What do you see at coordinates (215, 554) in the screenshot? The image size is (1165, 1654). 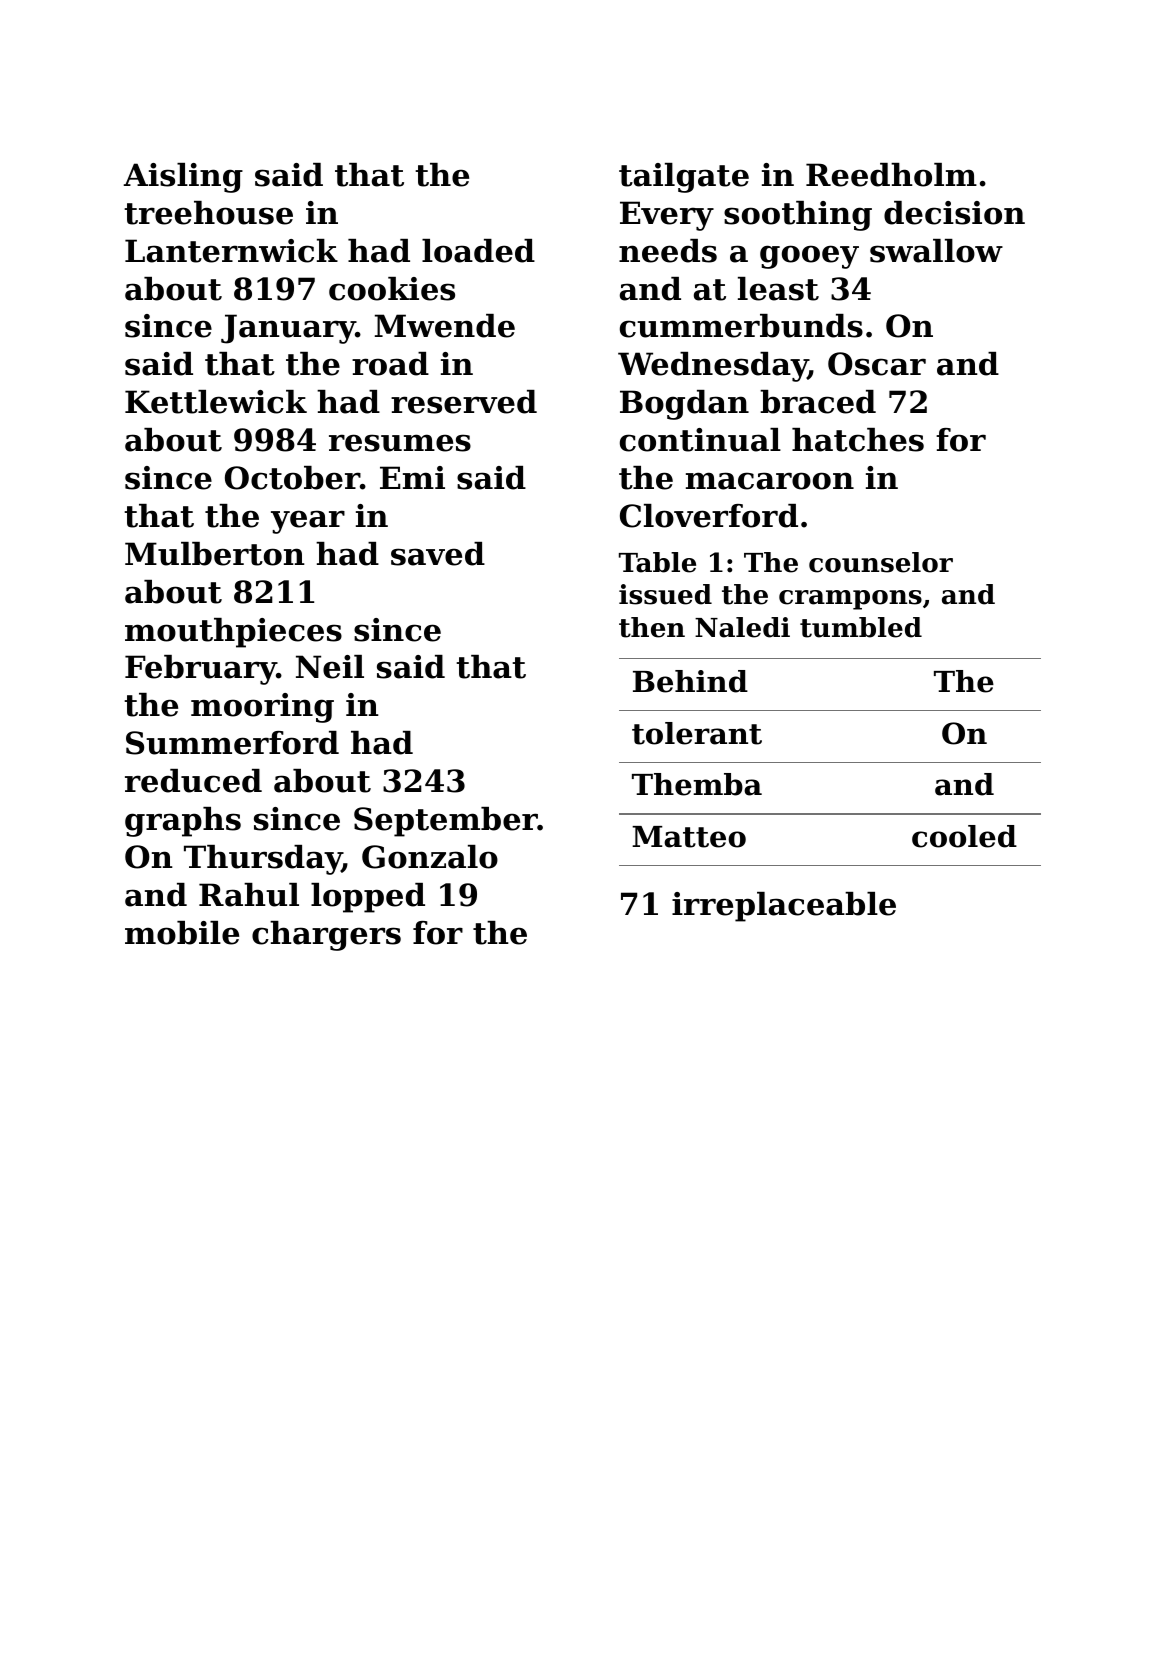 I see `Mulberton` at bounding box center [215, 554].
